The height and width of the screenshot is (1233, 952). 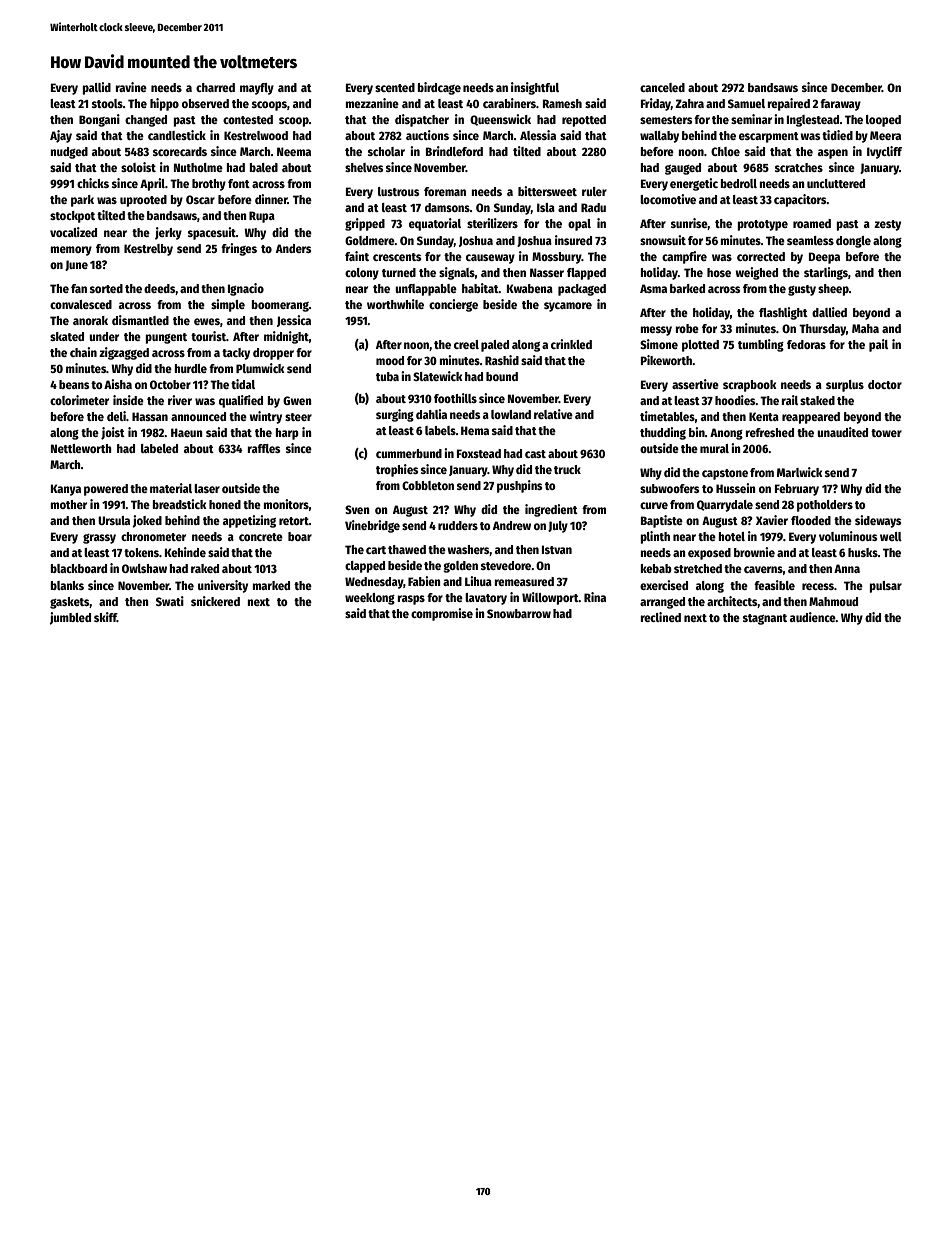 What do you see at coordinates (442, 614) in the screenshot?
I see `compromise` at bounding box center [442, 614].
